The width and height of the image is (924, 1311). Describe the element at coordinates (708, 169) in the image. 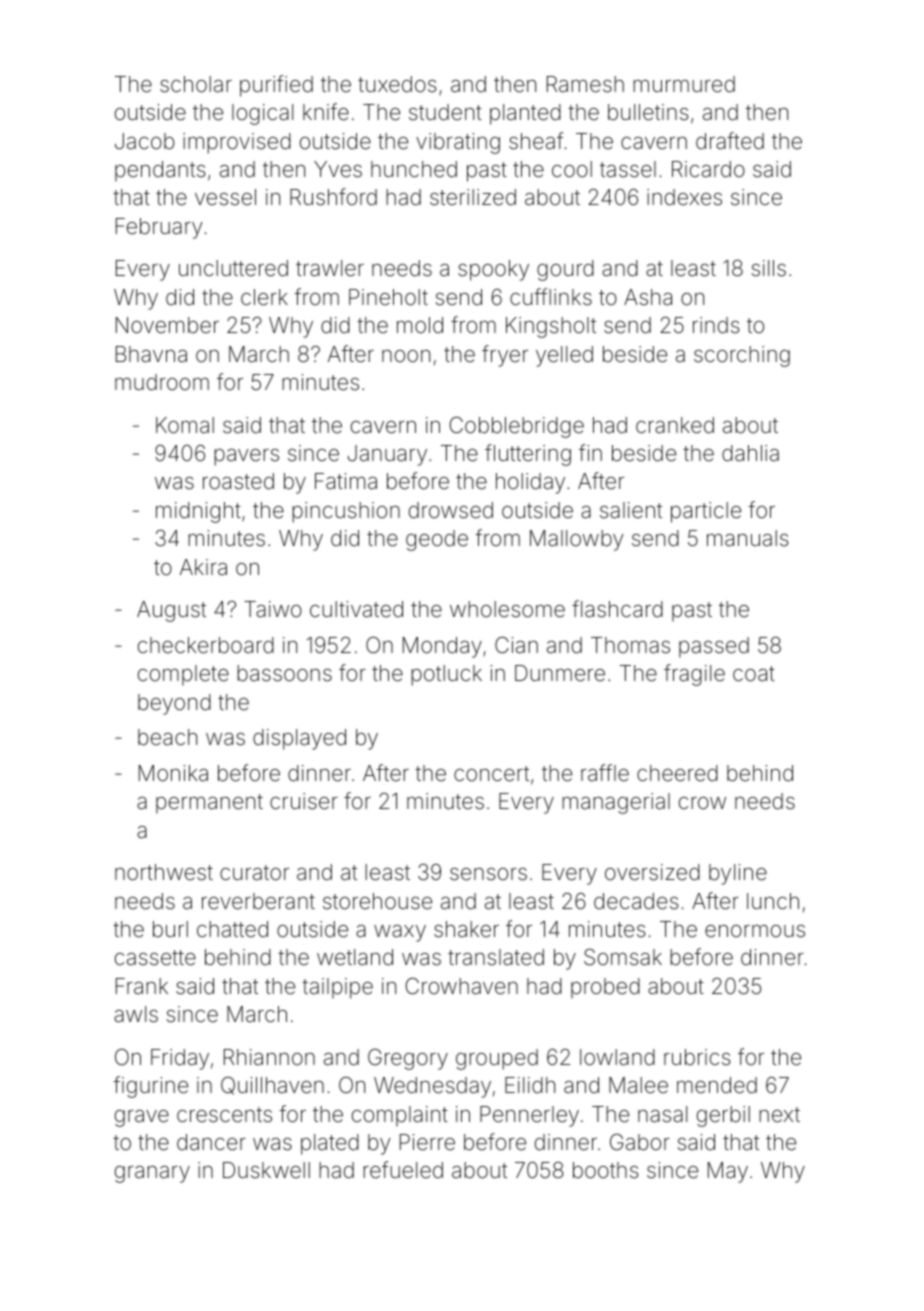

I see `Ricardo` at that location.
